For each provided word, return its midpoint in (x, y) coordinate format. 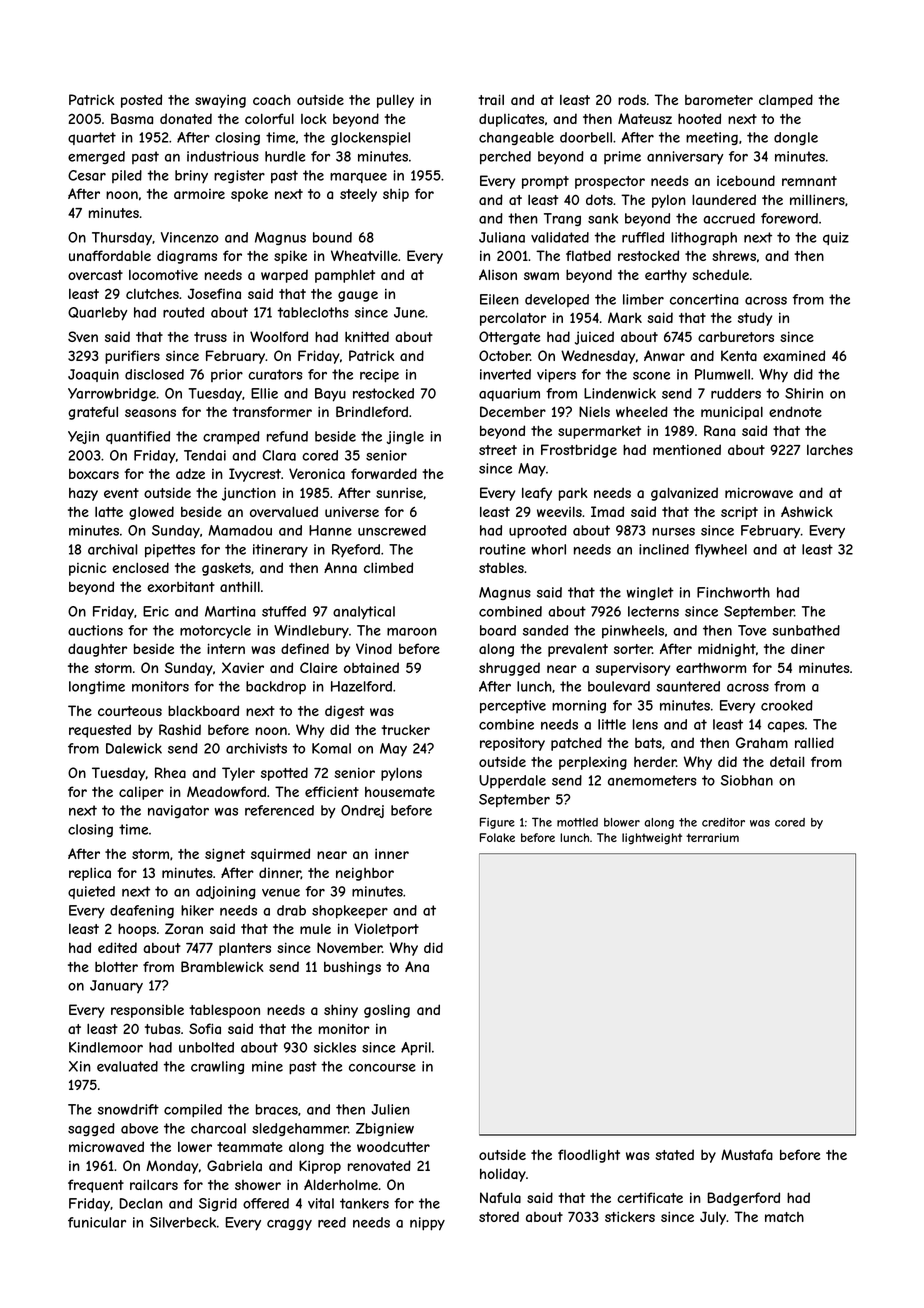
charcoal (218, 1128)
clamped (786, 101)
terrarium (712, 837)
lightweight (652, 839)
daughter (97, 650)
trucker (405, 729)
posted (141, 101)
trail (491, 99)
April (416, 1049)
